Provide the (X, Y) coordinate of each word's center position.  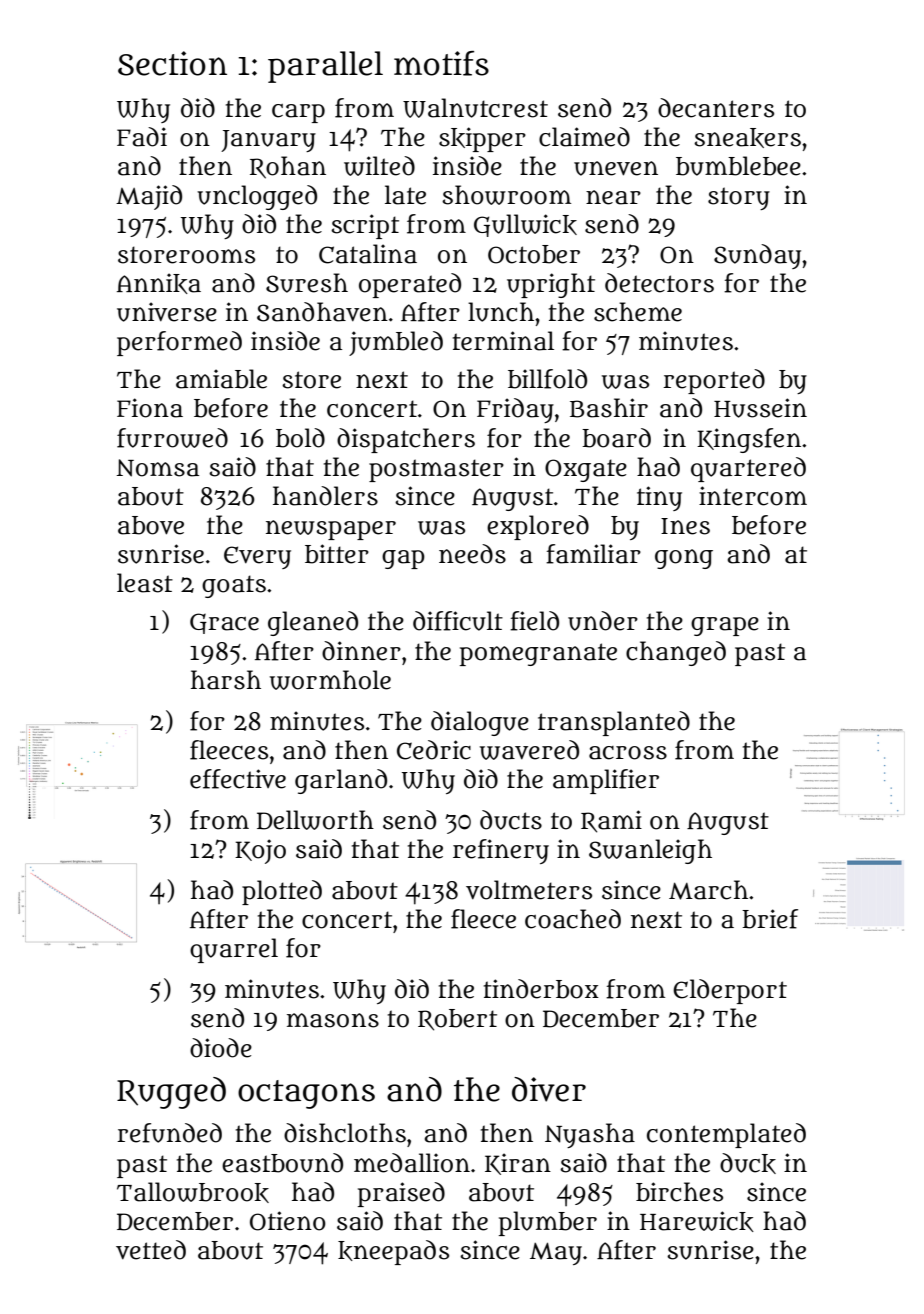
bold (300, 438)
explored (538, 527)
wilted (379, 166)
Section (172, 63)
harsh (226, 680)
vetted (151, 1250)
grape (725, 626)
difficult (458, 621)
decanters (716, 108)
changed (676, 653)
